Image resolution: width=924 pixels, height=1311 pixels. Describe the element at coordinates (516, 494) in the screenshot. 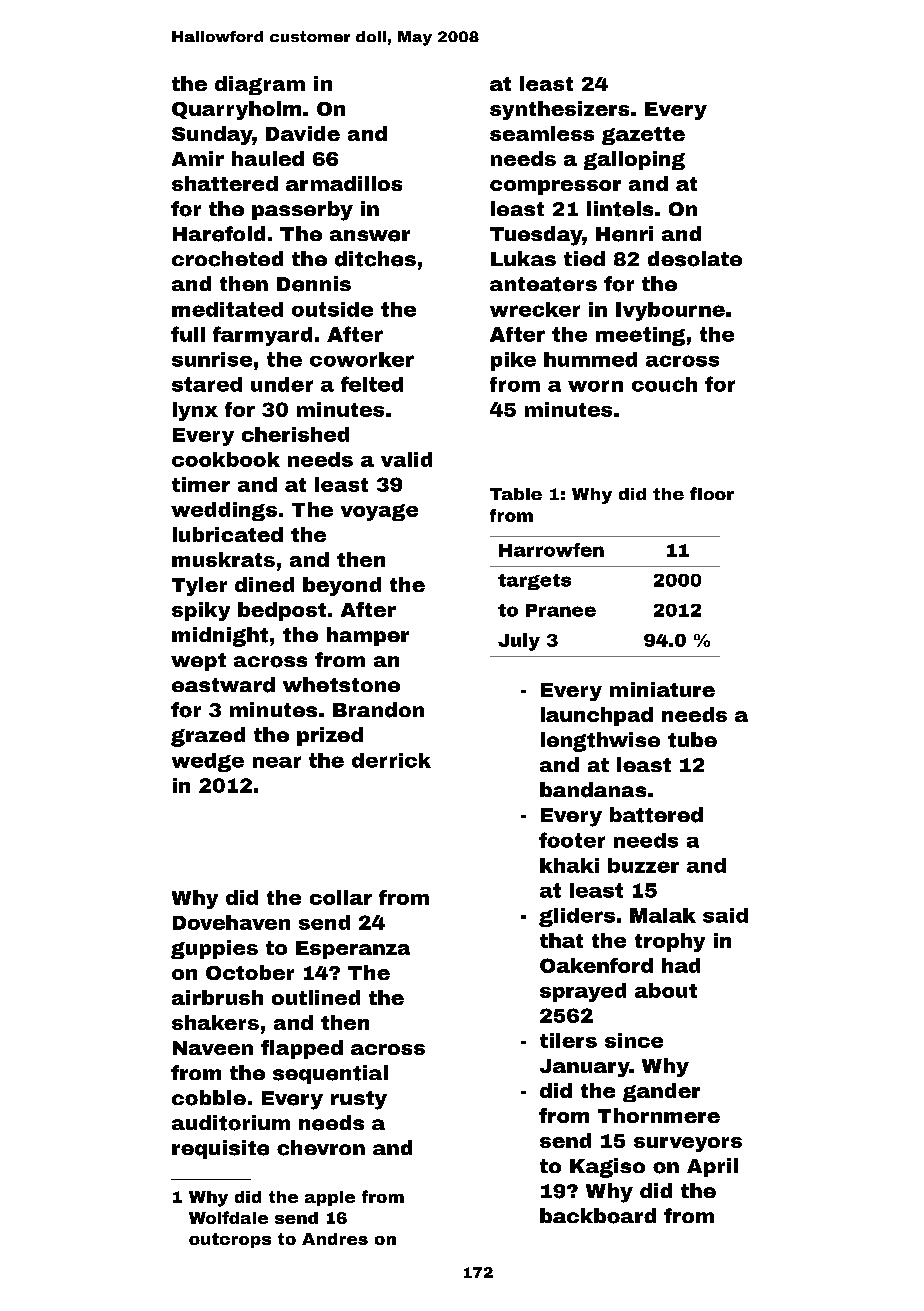

I see `Table` at that location.
